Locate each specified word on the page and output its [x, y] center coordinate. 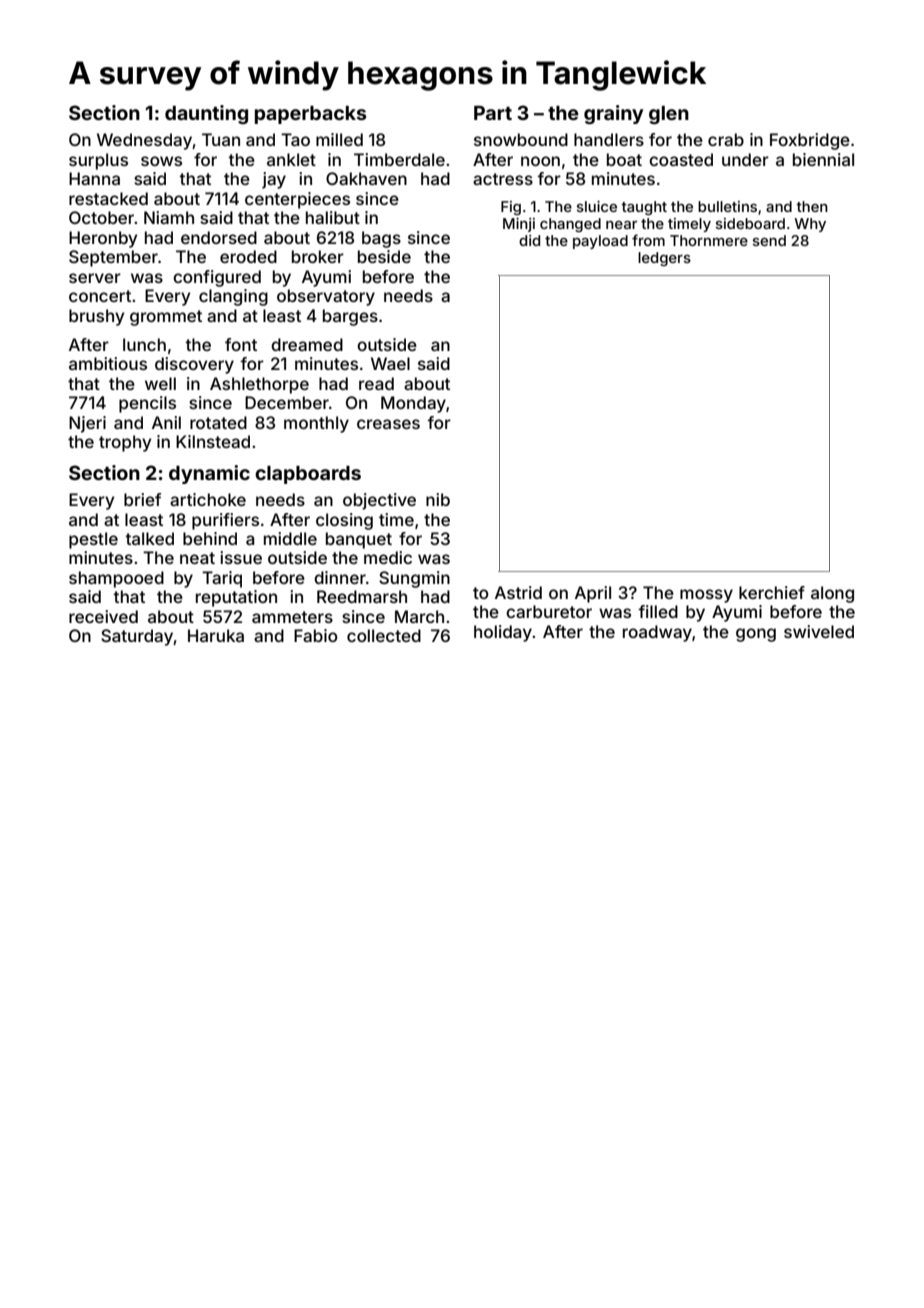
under [745, 159]
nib [438, 499]
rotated [218, 422]
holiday [503, 633]
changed [570, 225]
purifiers [225, 521]
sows [161, 161]
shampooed [116, 579]
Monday [413, 404]
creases [388, 424]
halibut [333, 217]
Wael [390, 363]
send [769, 240]
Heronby [103, 239]
